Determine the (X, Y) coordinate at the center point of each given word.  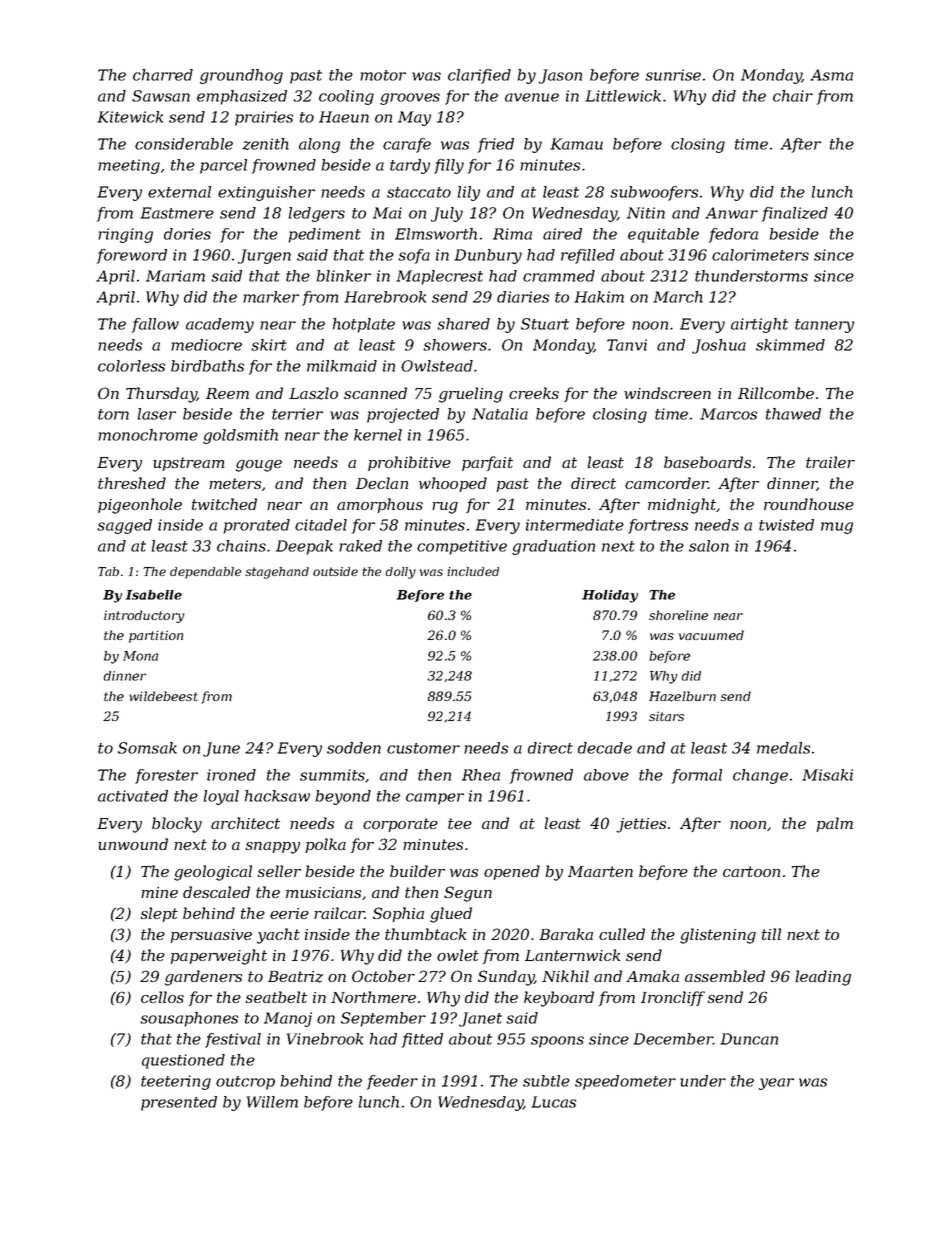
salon (709, 546)
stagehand (277, 573)
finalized (795, 214)
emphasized (242, 97)
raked (360, 546)
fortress (658, 526)
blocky (177, 825)
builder (417, 871)
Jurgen (264, 256)
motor (383, 75)
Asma (831, 75)
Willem (272, 1102)
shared (463, 324)
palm (834, 824)
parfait (487, 463)
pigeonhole (140, 506)
